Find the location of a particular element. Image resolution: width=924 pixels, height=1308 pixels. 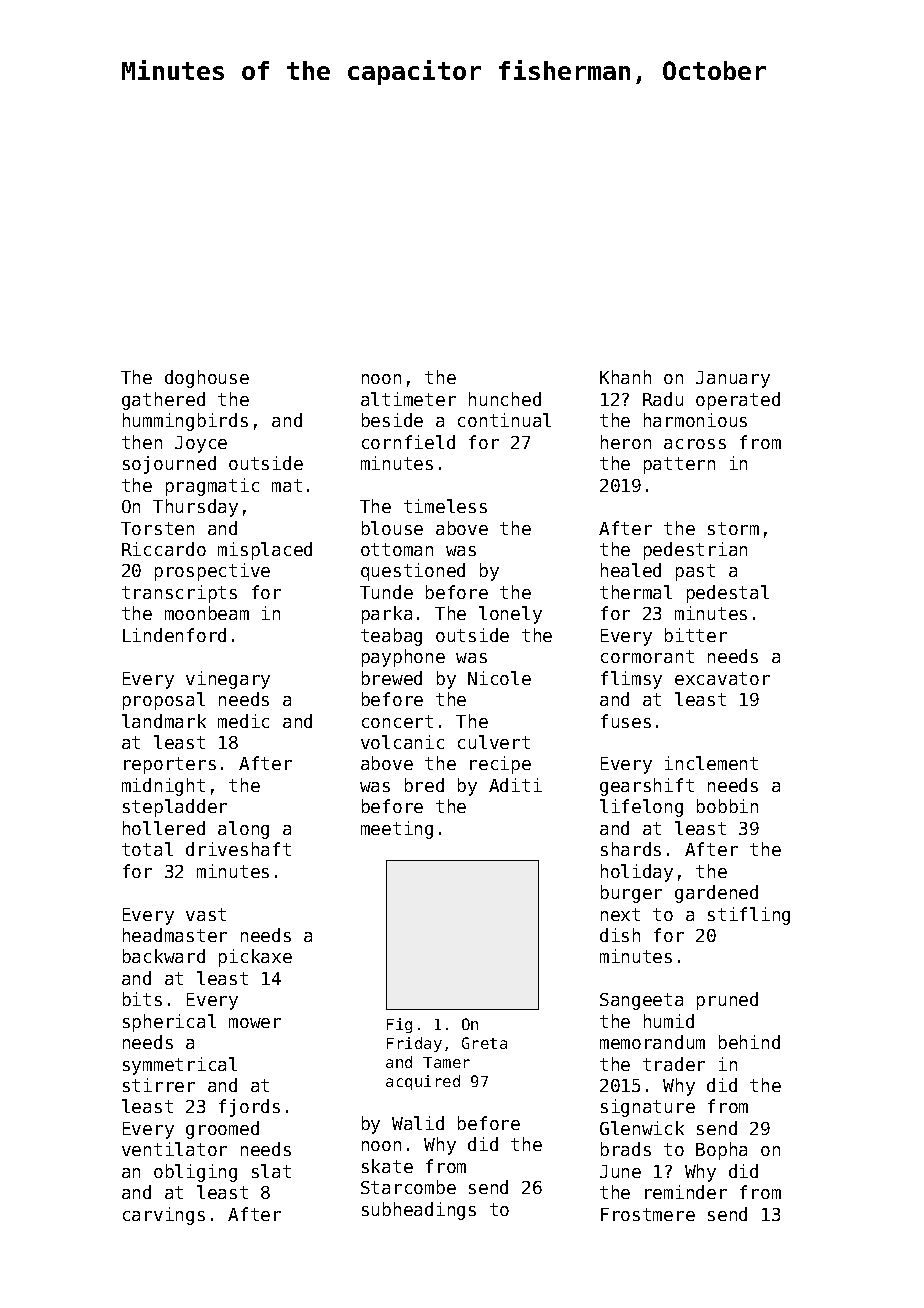

teabag is located at coordinates (391, 637).
